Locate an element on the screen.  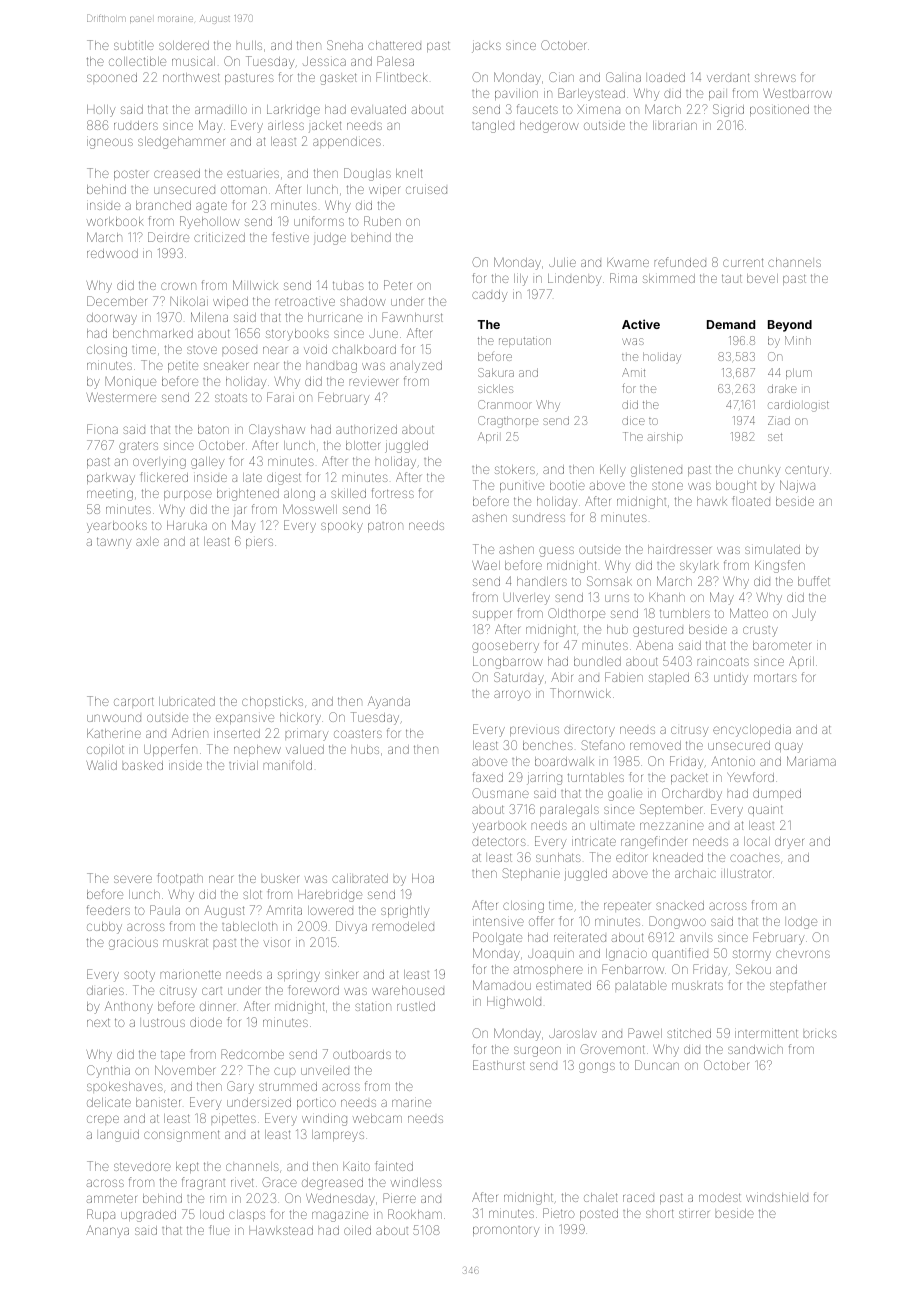
archaic is located at coordinates (695, 873).
